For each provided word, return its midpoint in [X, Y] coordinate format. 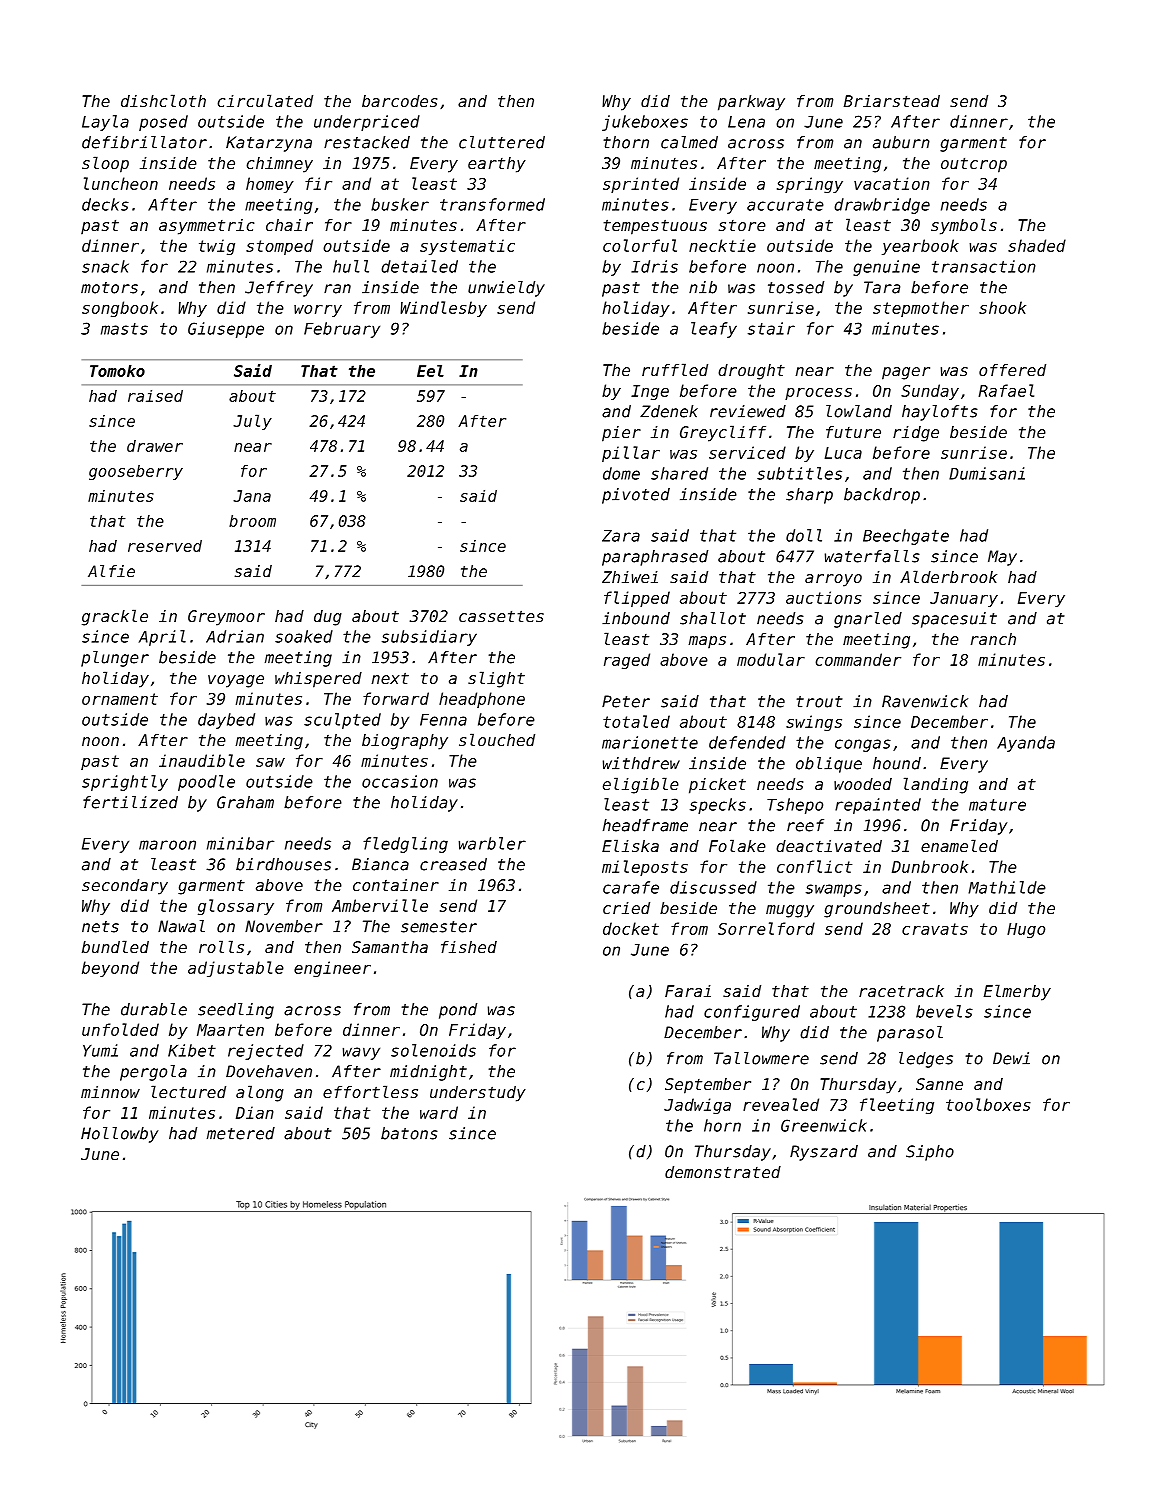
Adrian [235, 636]
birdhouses [283, 864]
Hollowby [119, 1135]
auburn [901, 142]
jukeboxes [645, 123]
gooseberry [136, 472]
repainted [878, 806]
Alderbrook [948, 576]
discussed [713, 887]
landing [936, 785]
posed [163, 123]
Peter [626, 701]
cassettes [501, 616]
